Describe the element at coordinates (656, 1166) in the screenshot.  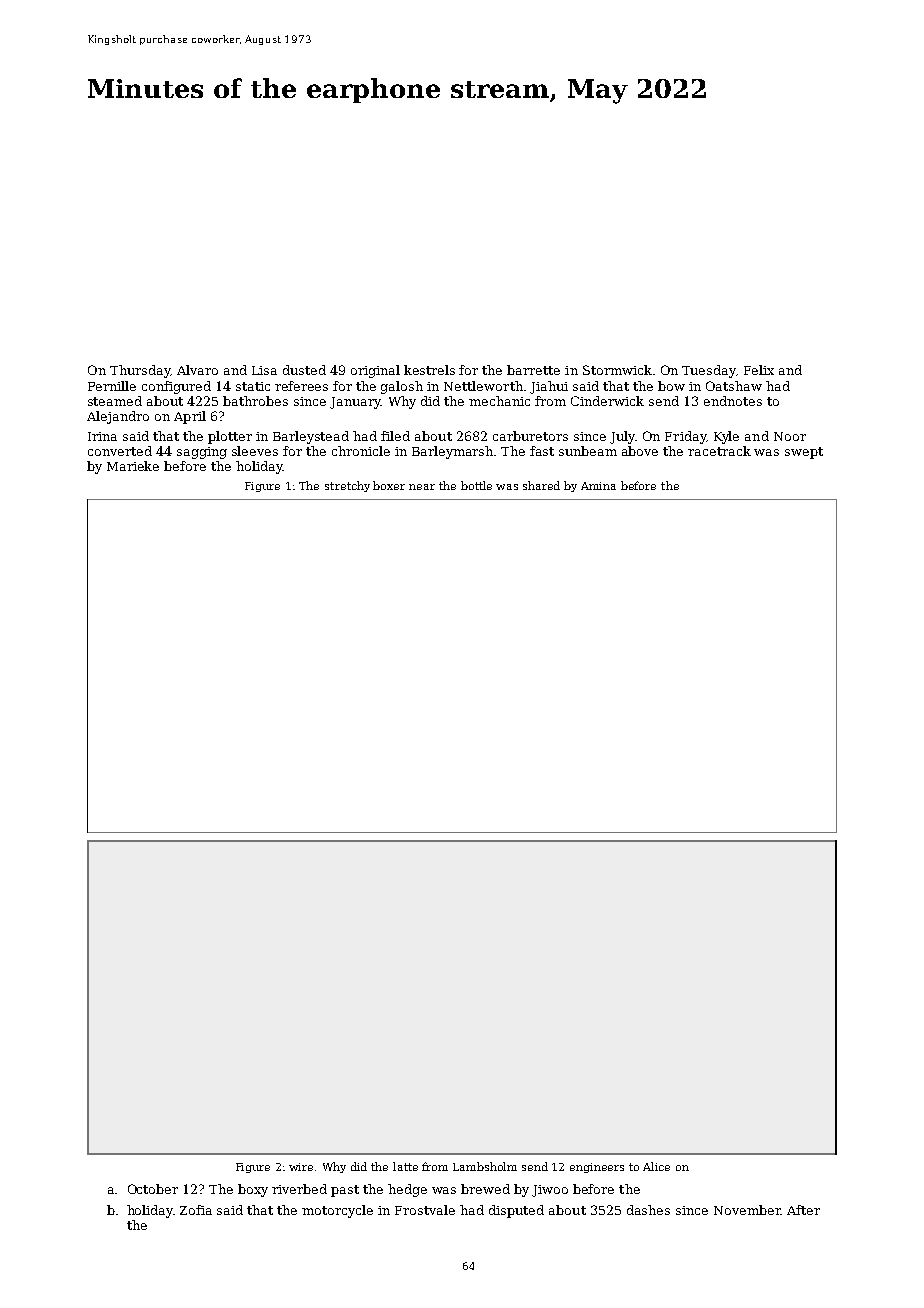
I see `Alice` at that location.
